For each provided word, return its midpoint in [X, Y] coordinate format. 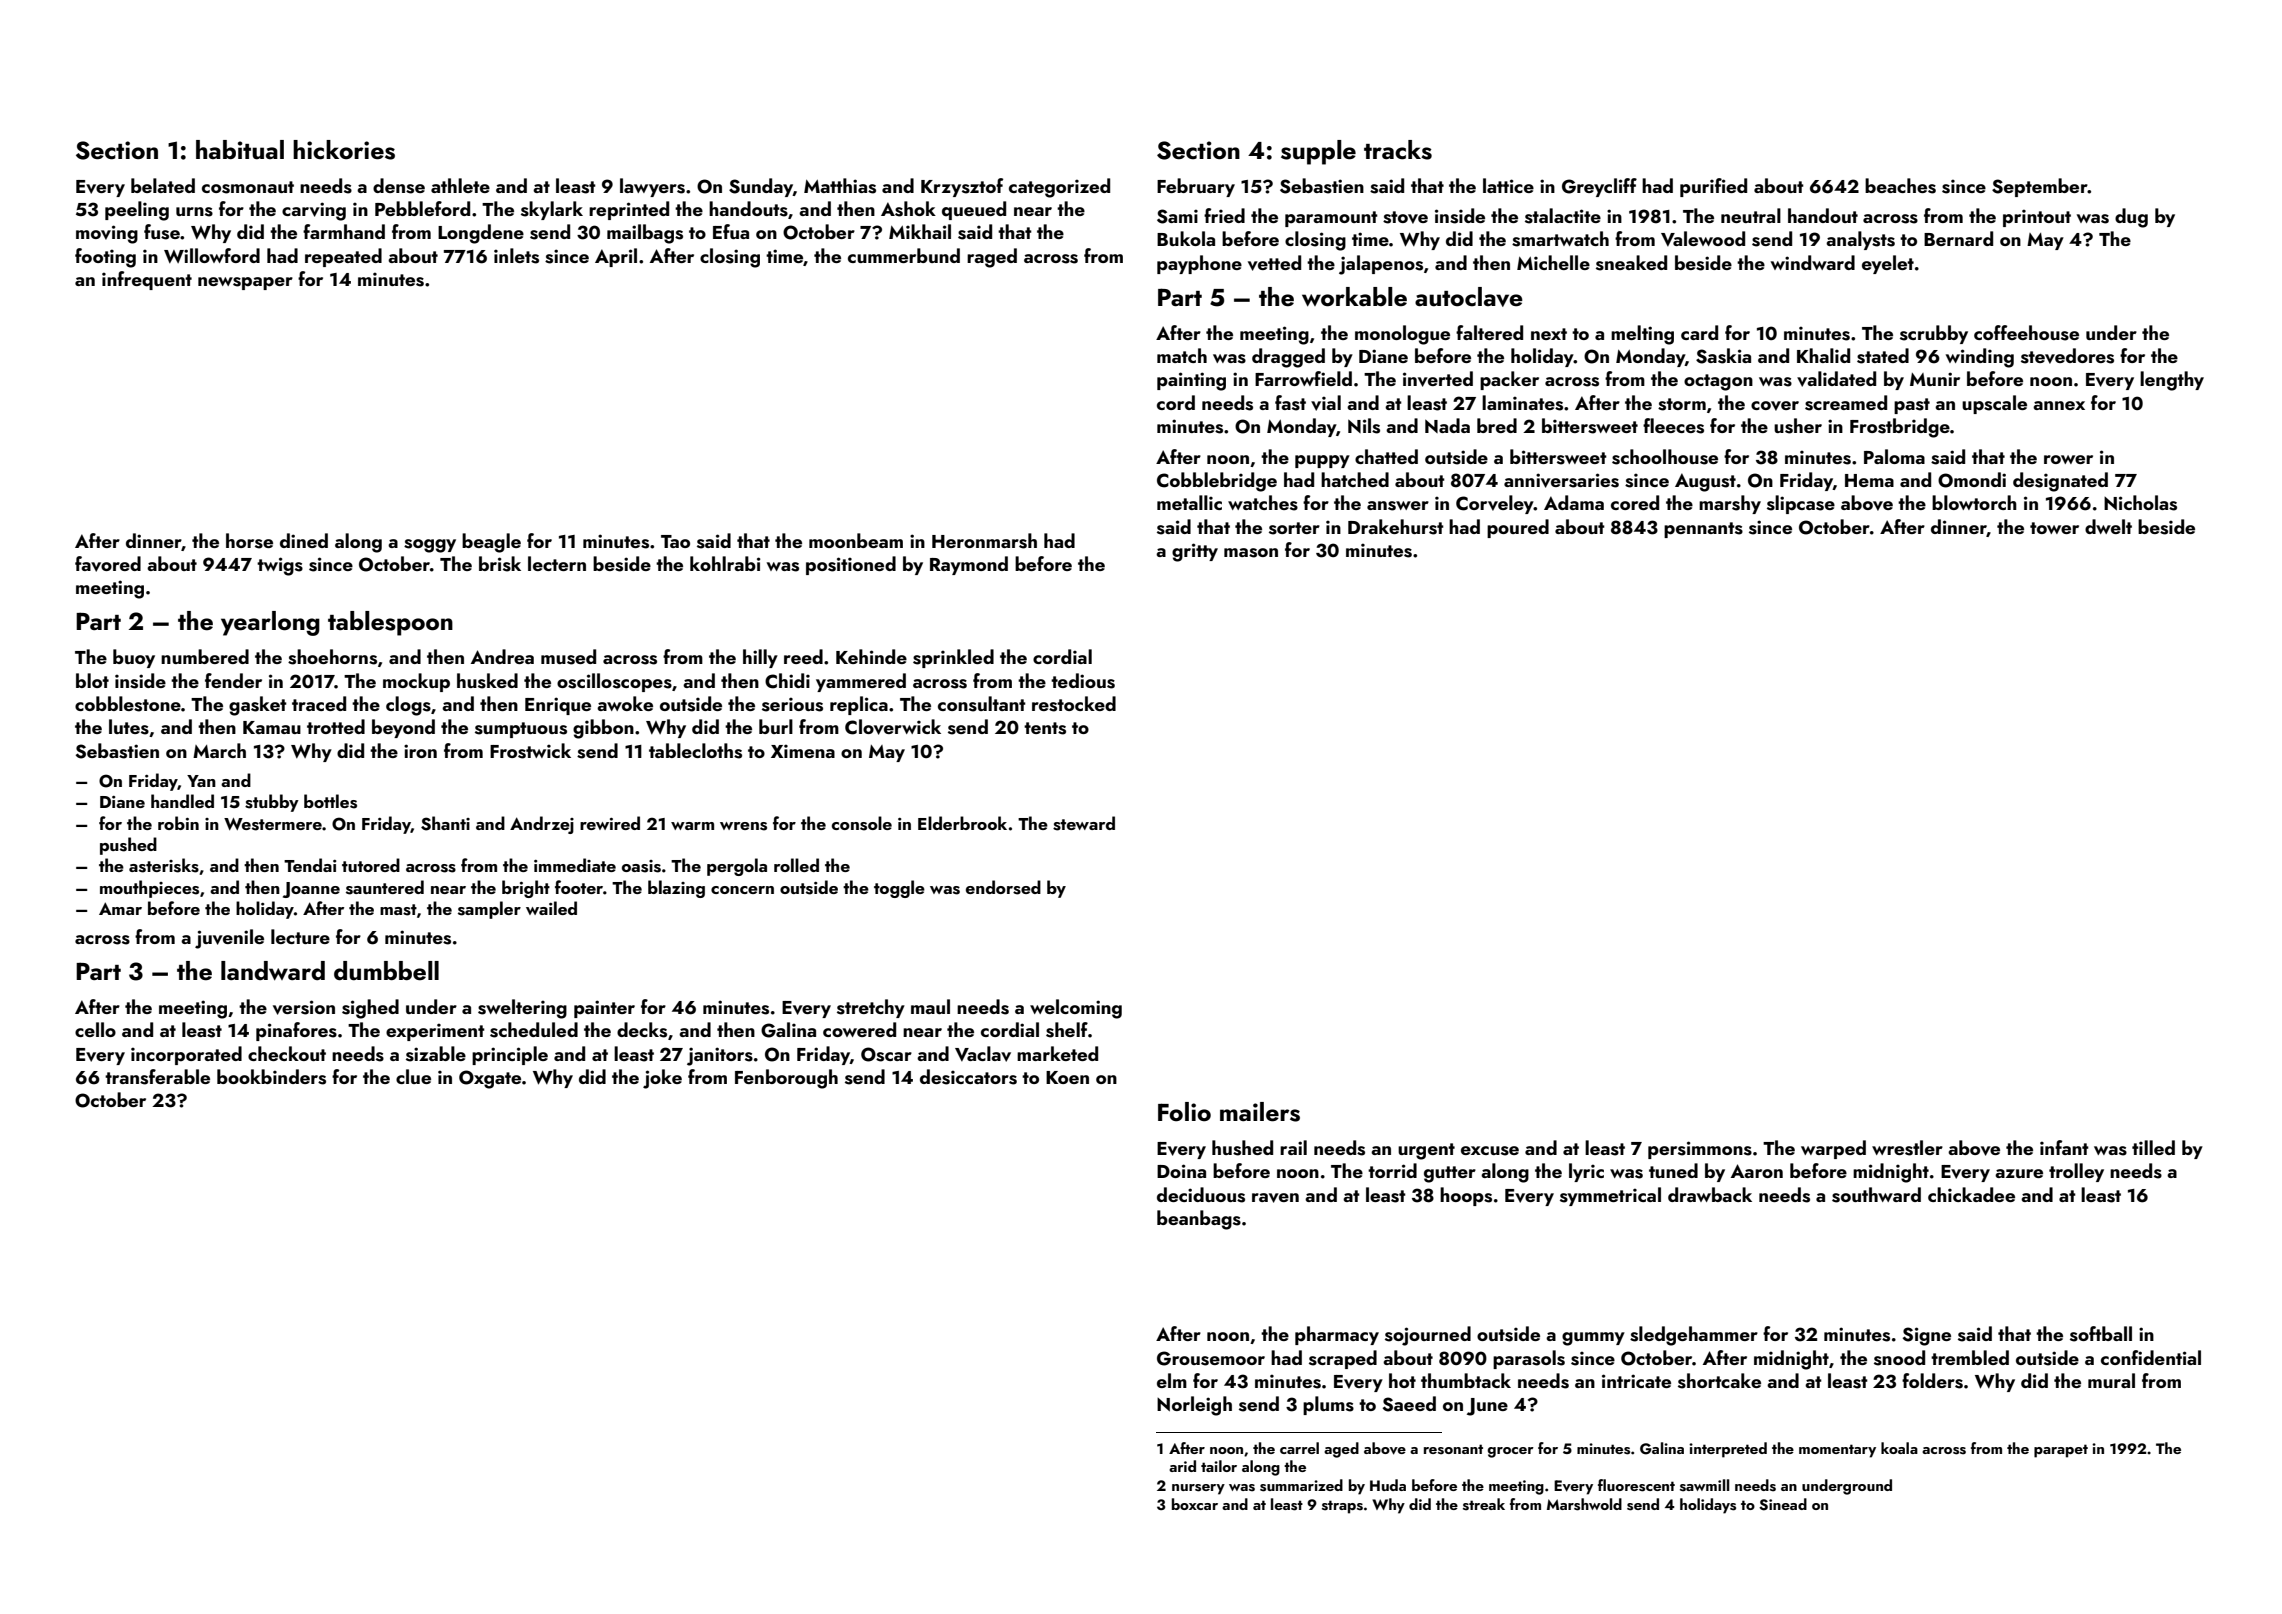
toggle [899, 889]
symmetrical [1610, 1196]
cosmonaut [248, 187]
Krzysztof [962, 187]
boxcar [1195, 1504]
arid [1182, 1466]
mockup [416, 682]
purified [1713, 187]
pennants [1703, 530]
